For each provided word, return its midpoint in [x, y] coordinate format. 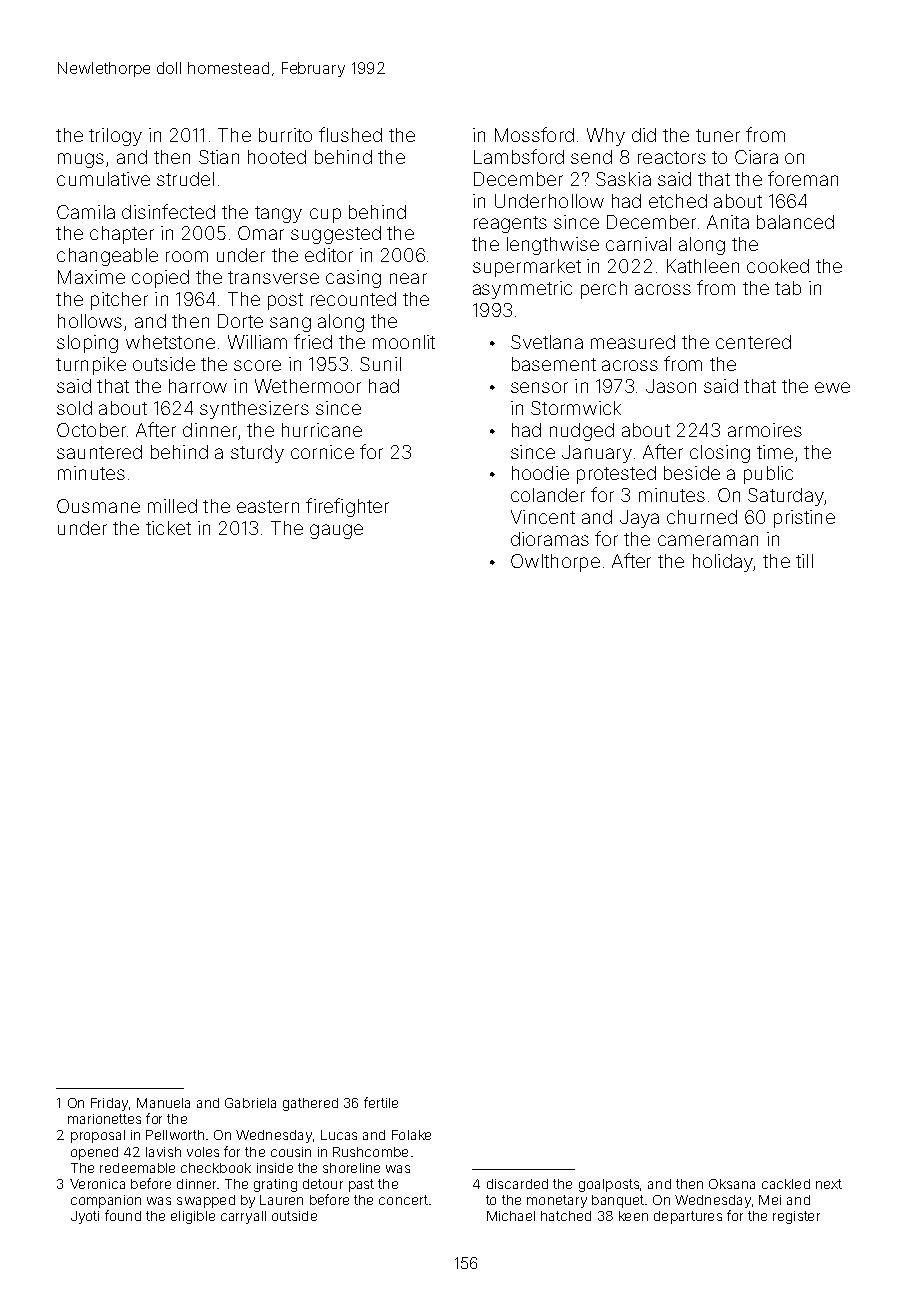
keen [633, 1216]
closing [720, 454]
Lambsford [519, 156]
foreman [803, 178]
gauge [336, 531]
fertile [381, 1102]
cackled [786, 1184]
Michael [511, 1216]
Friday [109, 1104]
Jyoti [85, 1217]
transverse [273, 277]
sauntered [99, 452]
